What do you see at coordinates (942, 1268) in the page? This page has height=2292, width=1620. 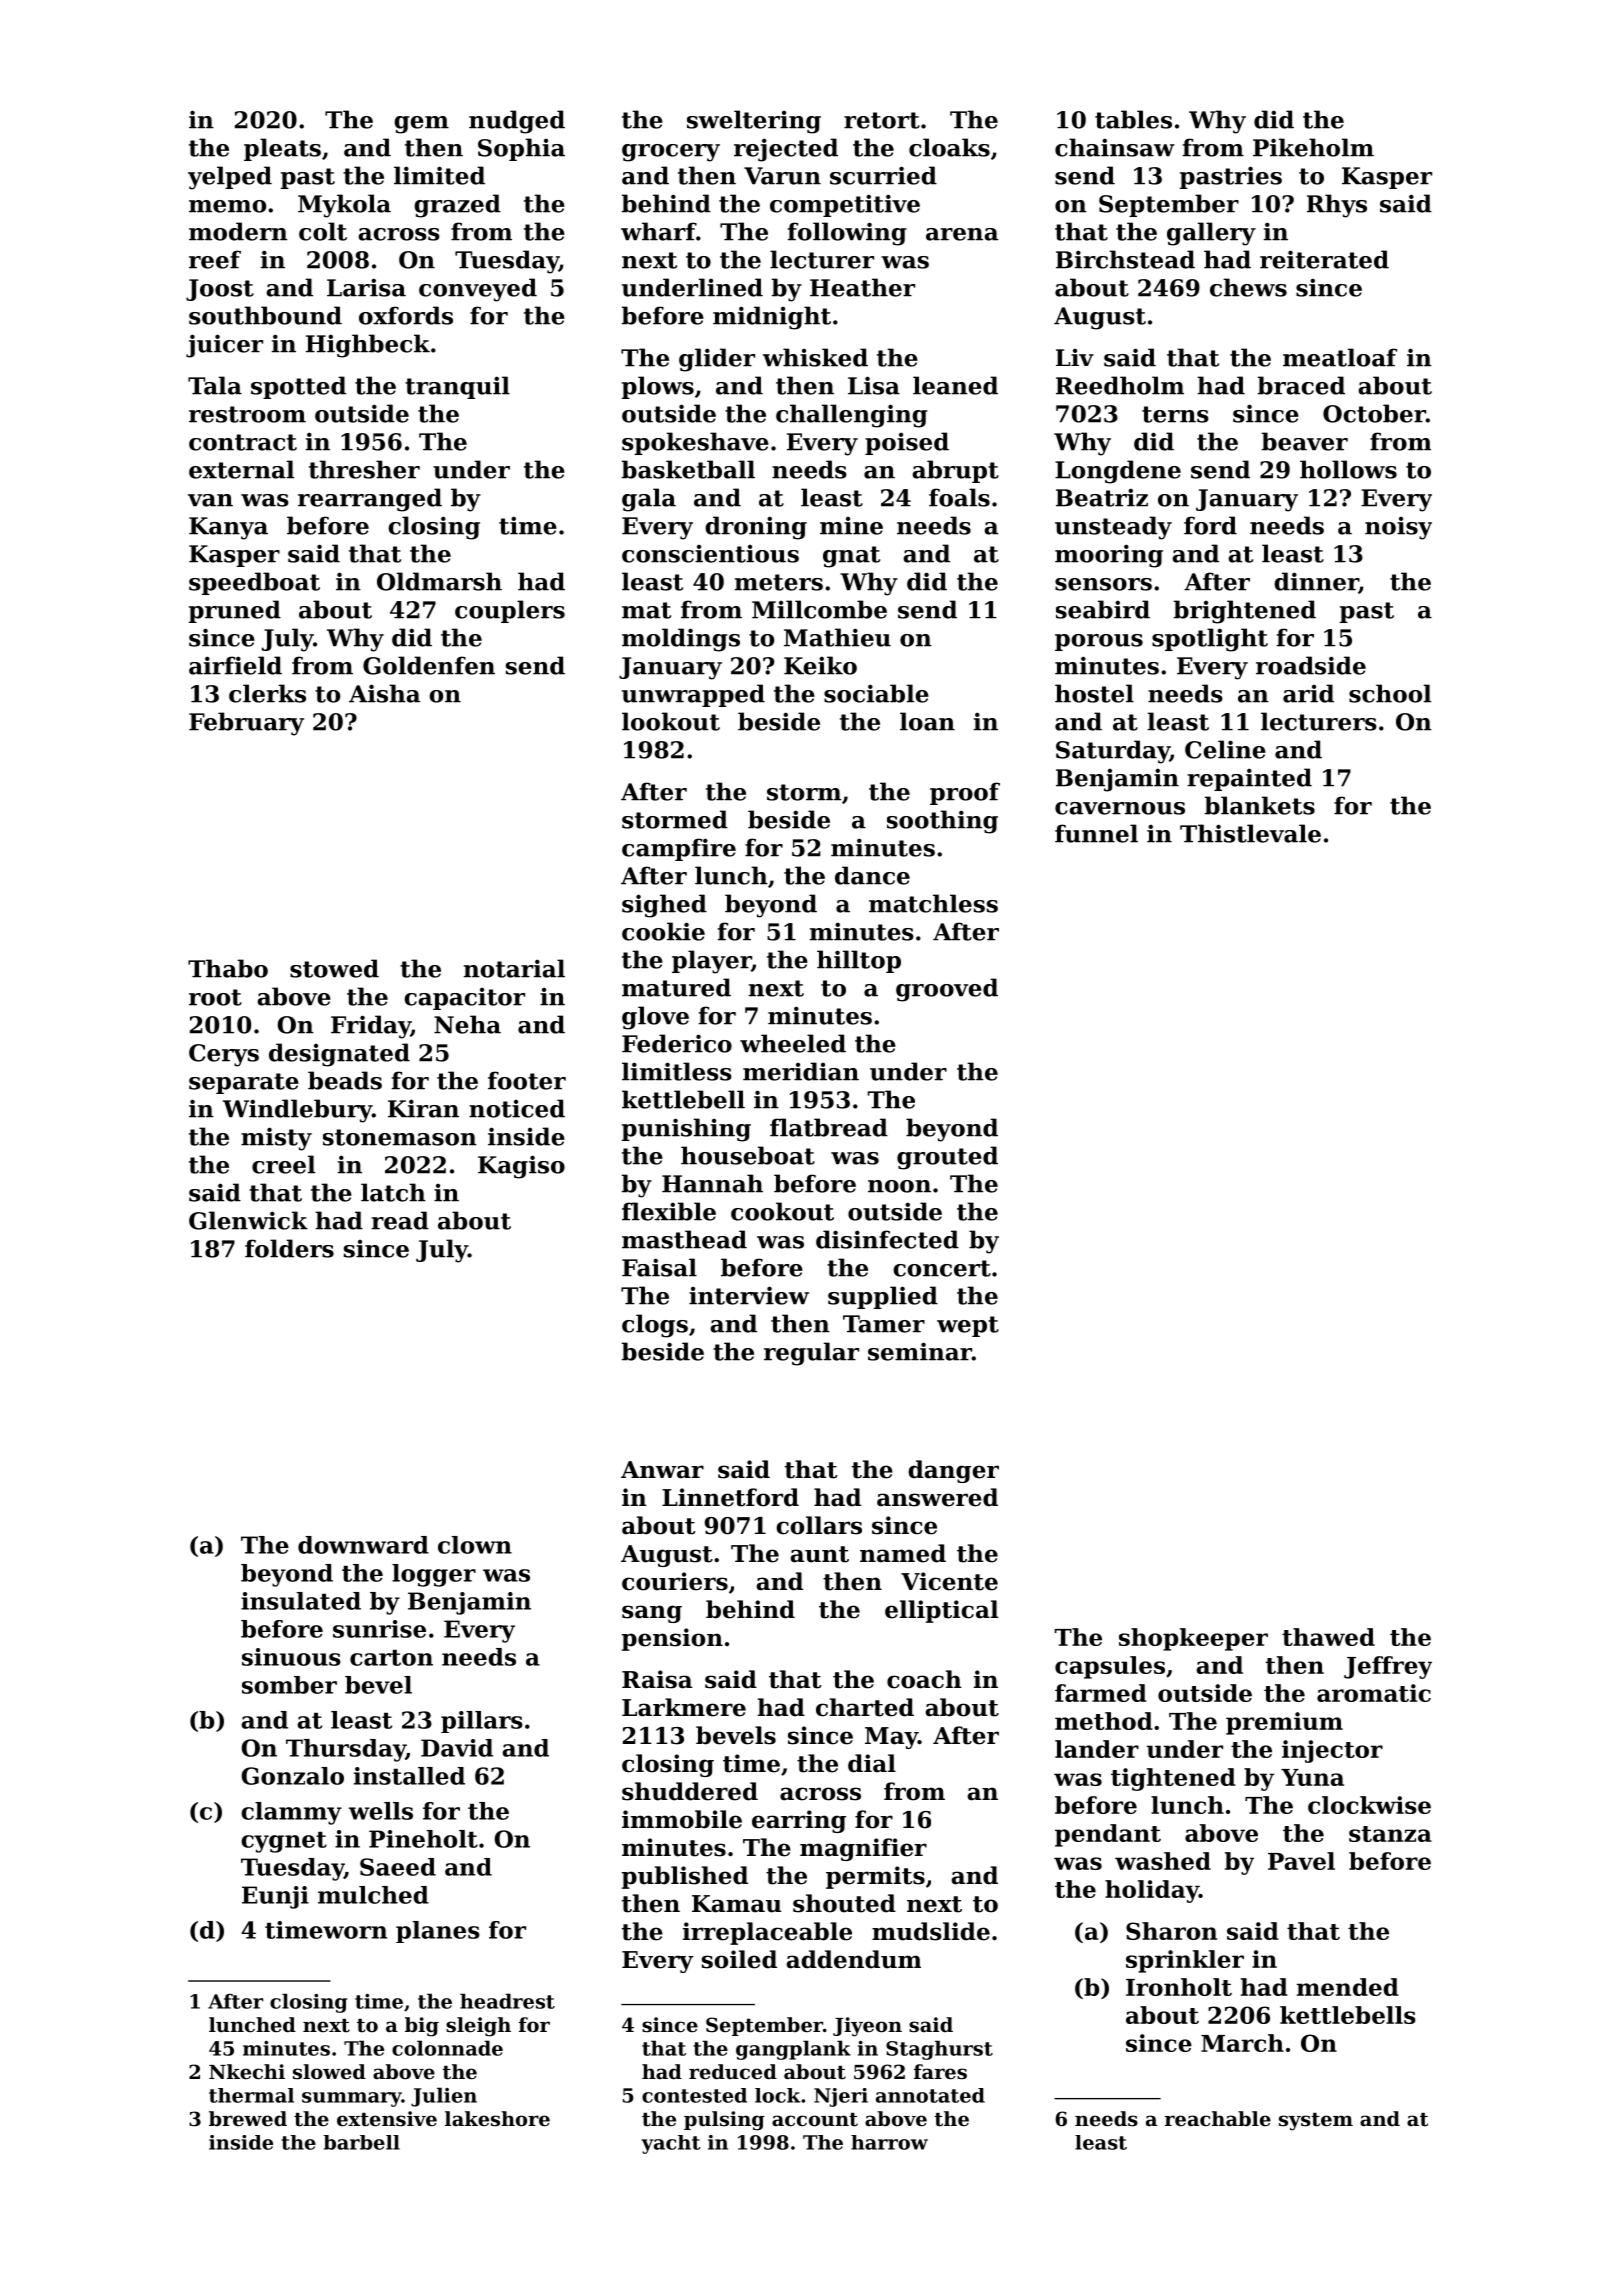 I see `concert` at bounding box center [942, 1268].
